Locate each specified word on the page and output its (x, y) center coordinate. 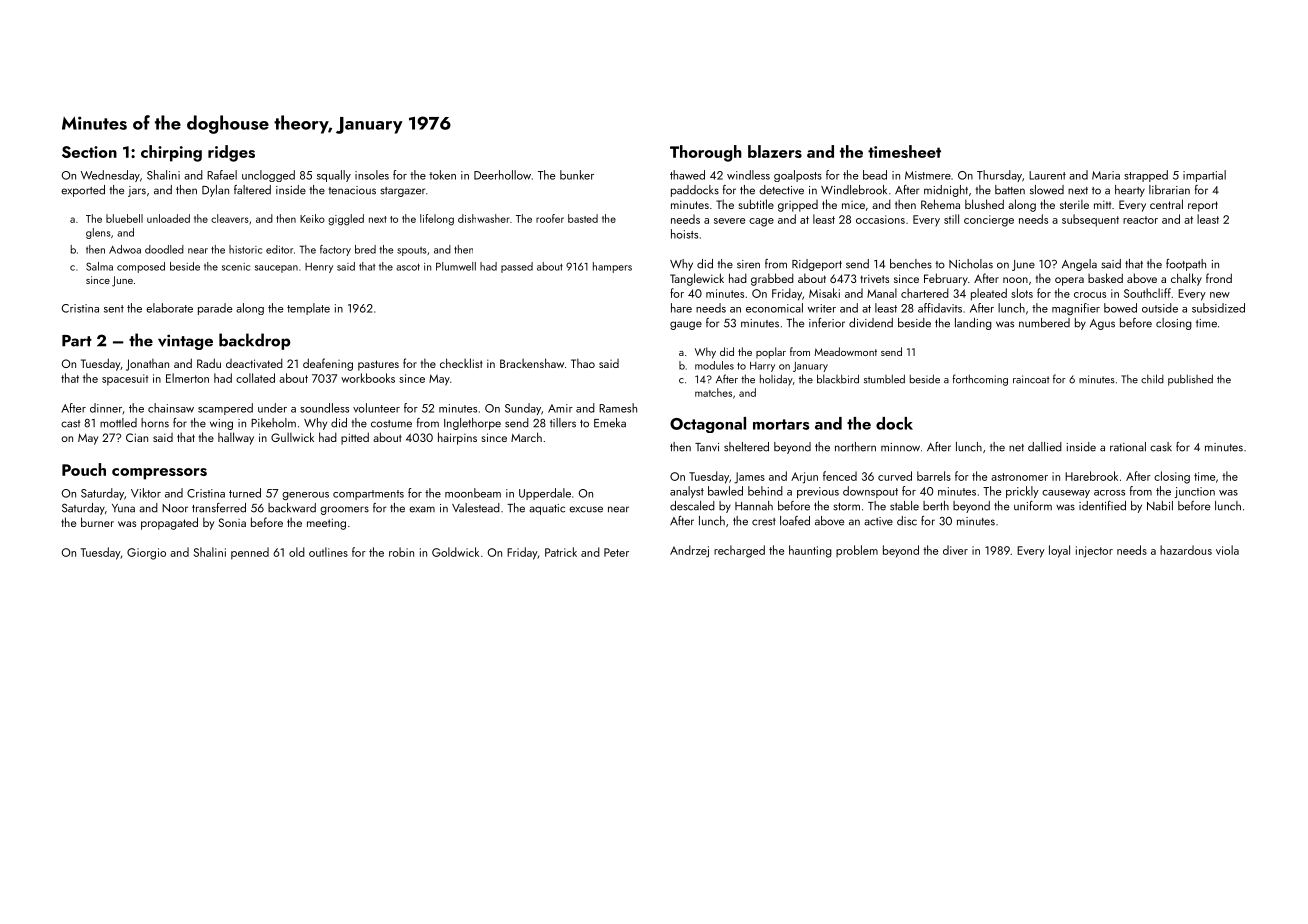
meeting (326, 524)
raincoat (1031, 379)
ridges (231, 153)
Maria (1106, 175)
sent (114, 309)
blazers (775, 151)
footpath (1186, 265)
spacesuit (125, 380)
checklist (461, 363)
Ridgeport (817, 265)
